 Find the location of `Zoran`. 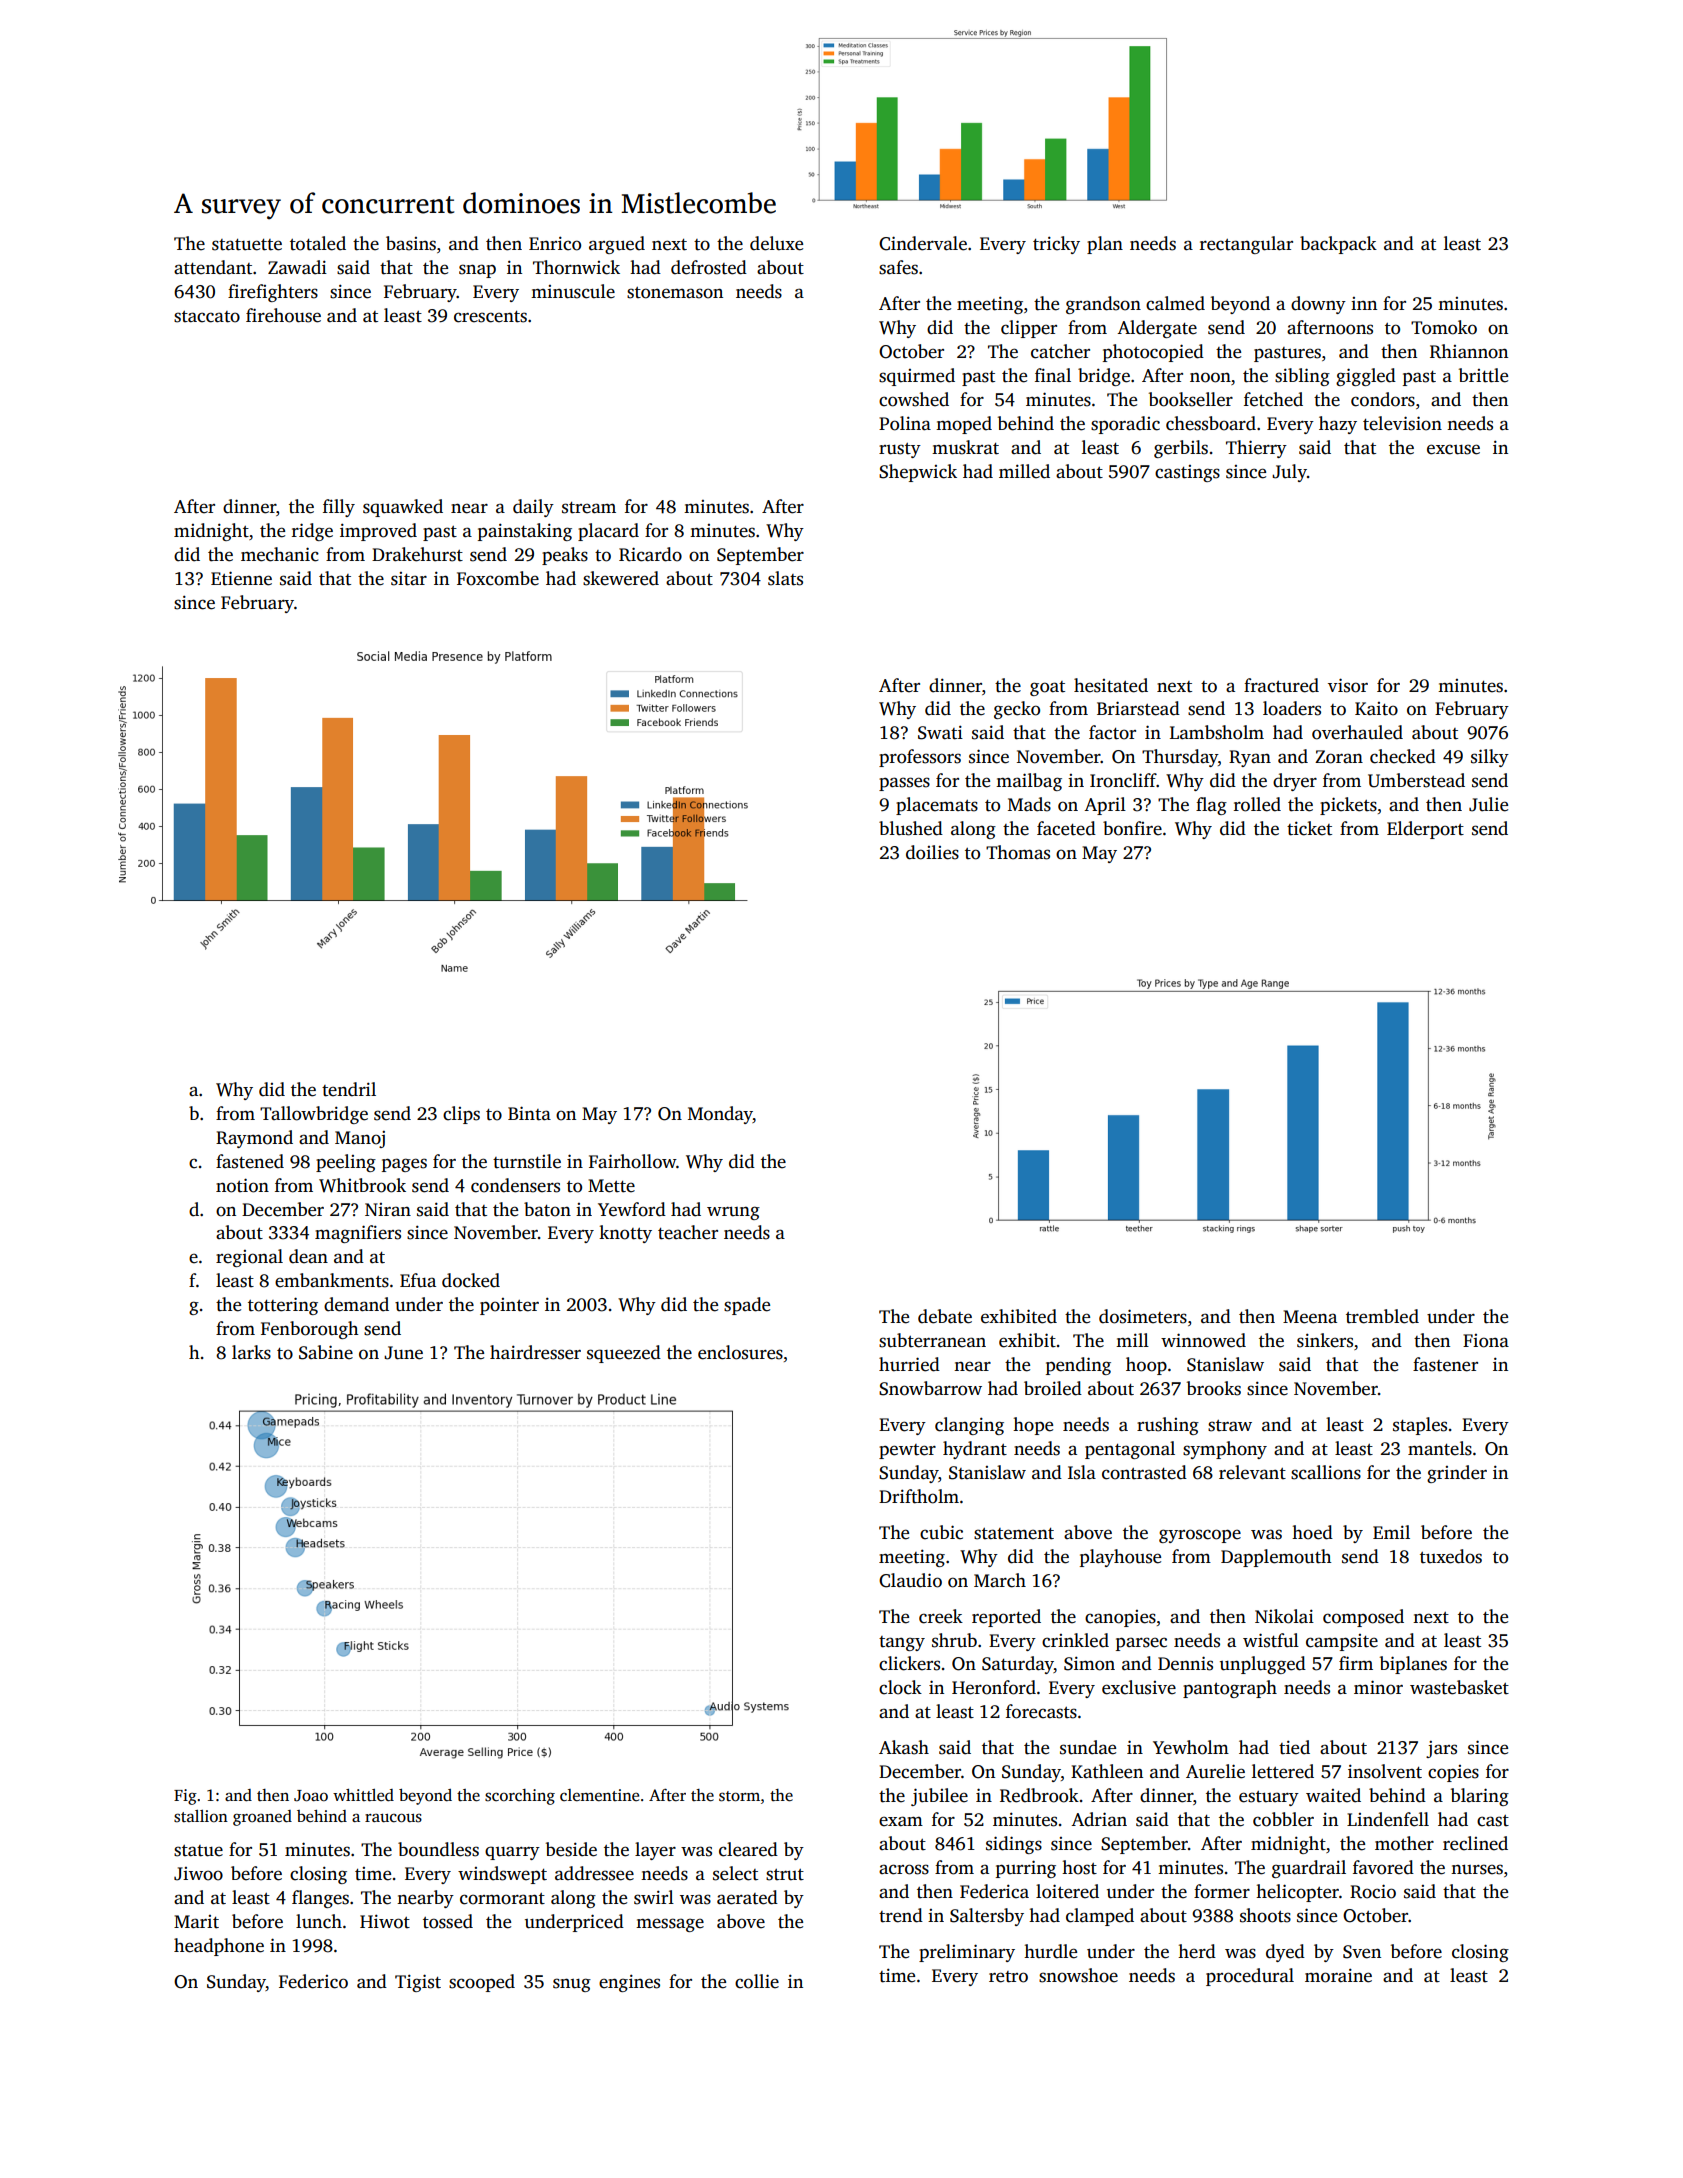

Zoran is located at coordinates (1339, 757).
